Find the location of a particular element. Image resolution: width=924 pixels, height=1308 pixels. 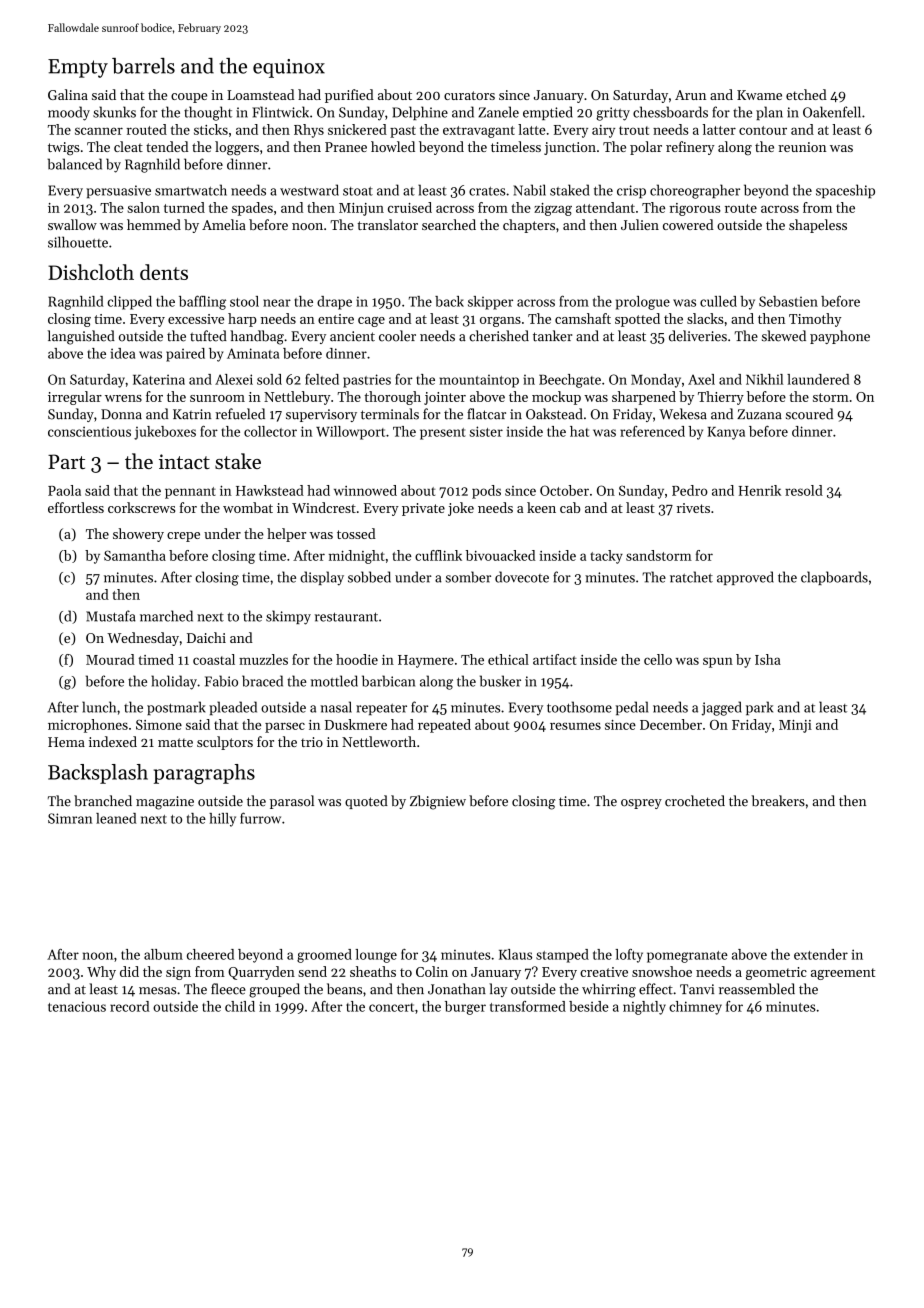

barrels is located at coordinates (143, 66).
